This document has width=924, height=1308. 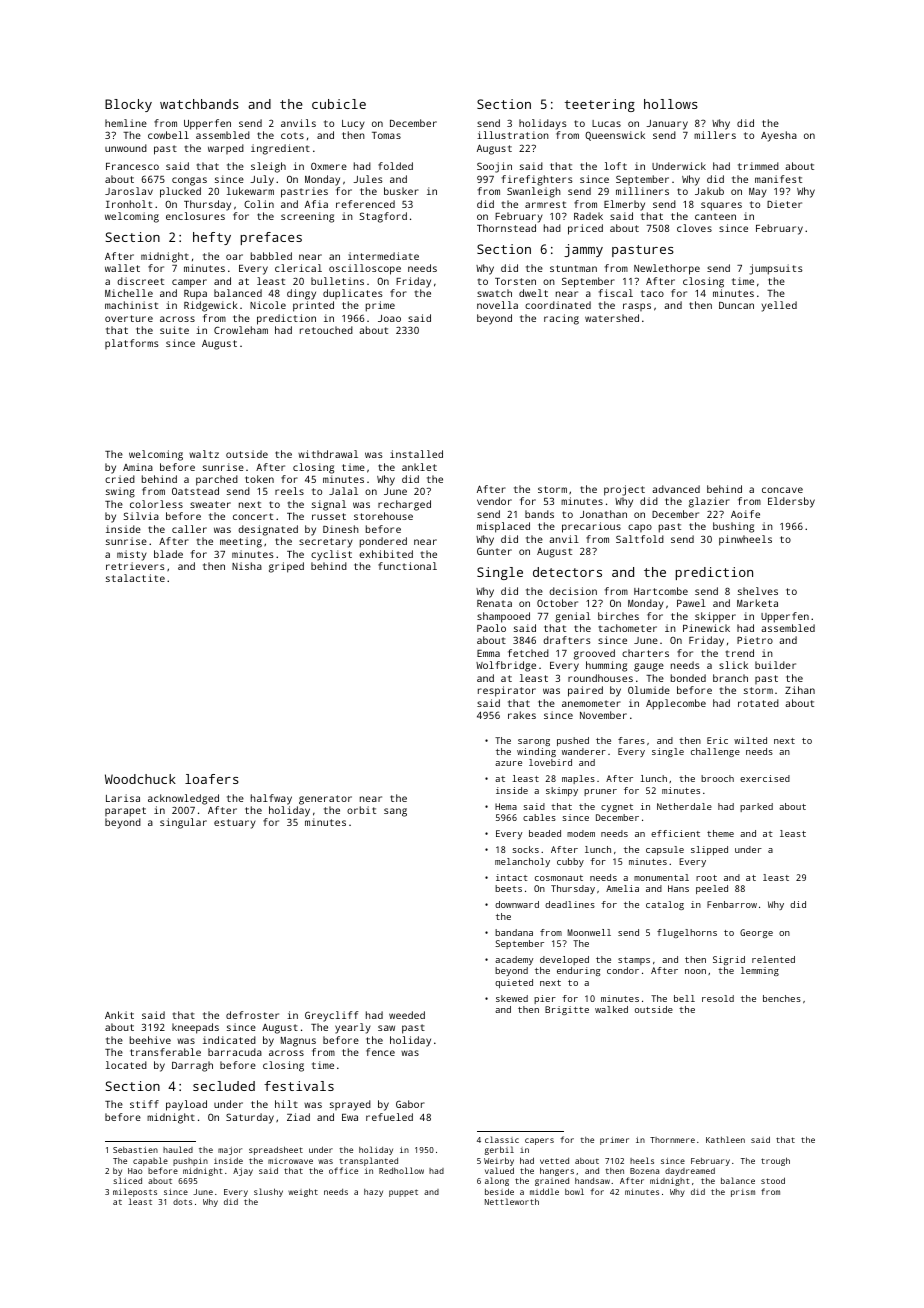 What do you see at coordinates (729, 960) in the document?
I see `Sigrid` at bounding box center [729, 960].
